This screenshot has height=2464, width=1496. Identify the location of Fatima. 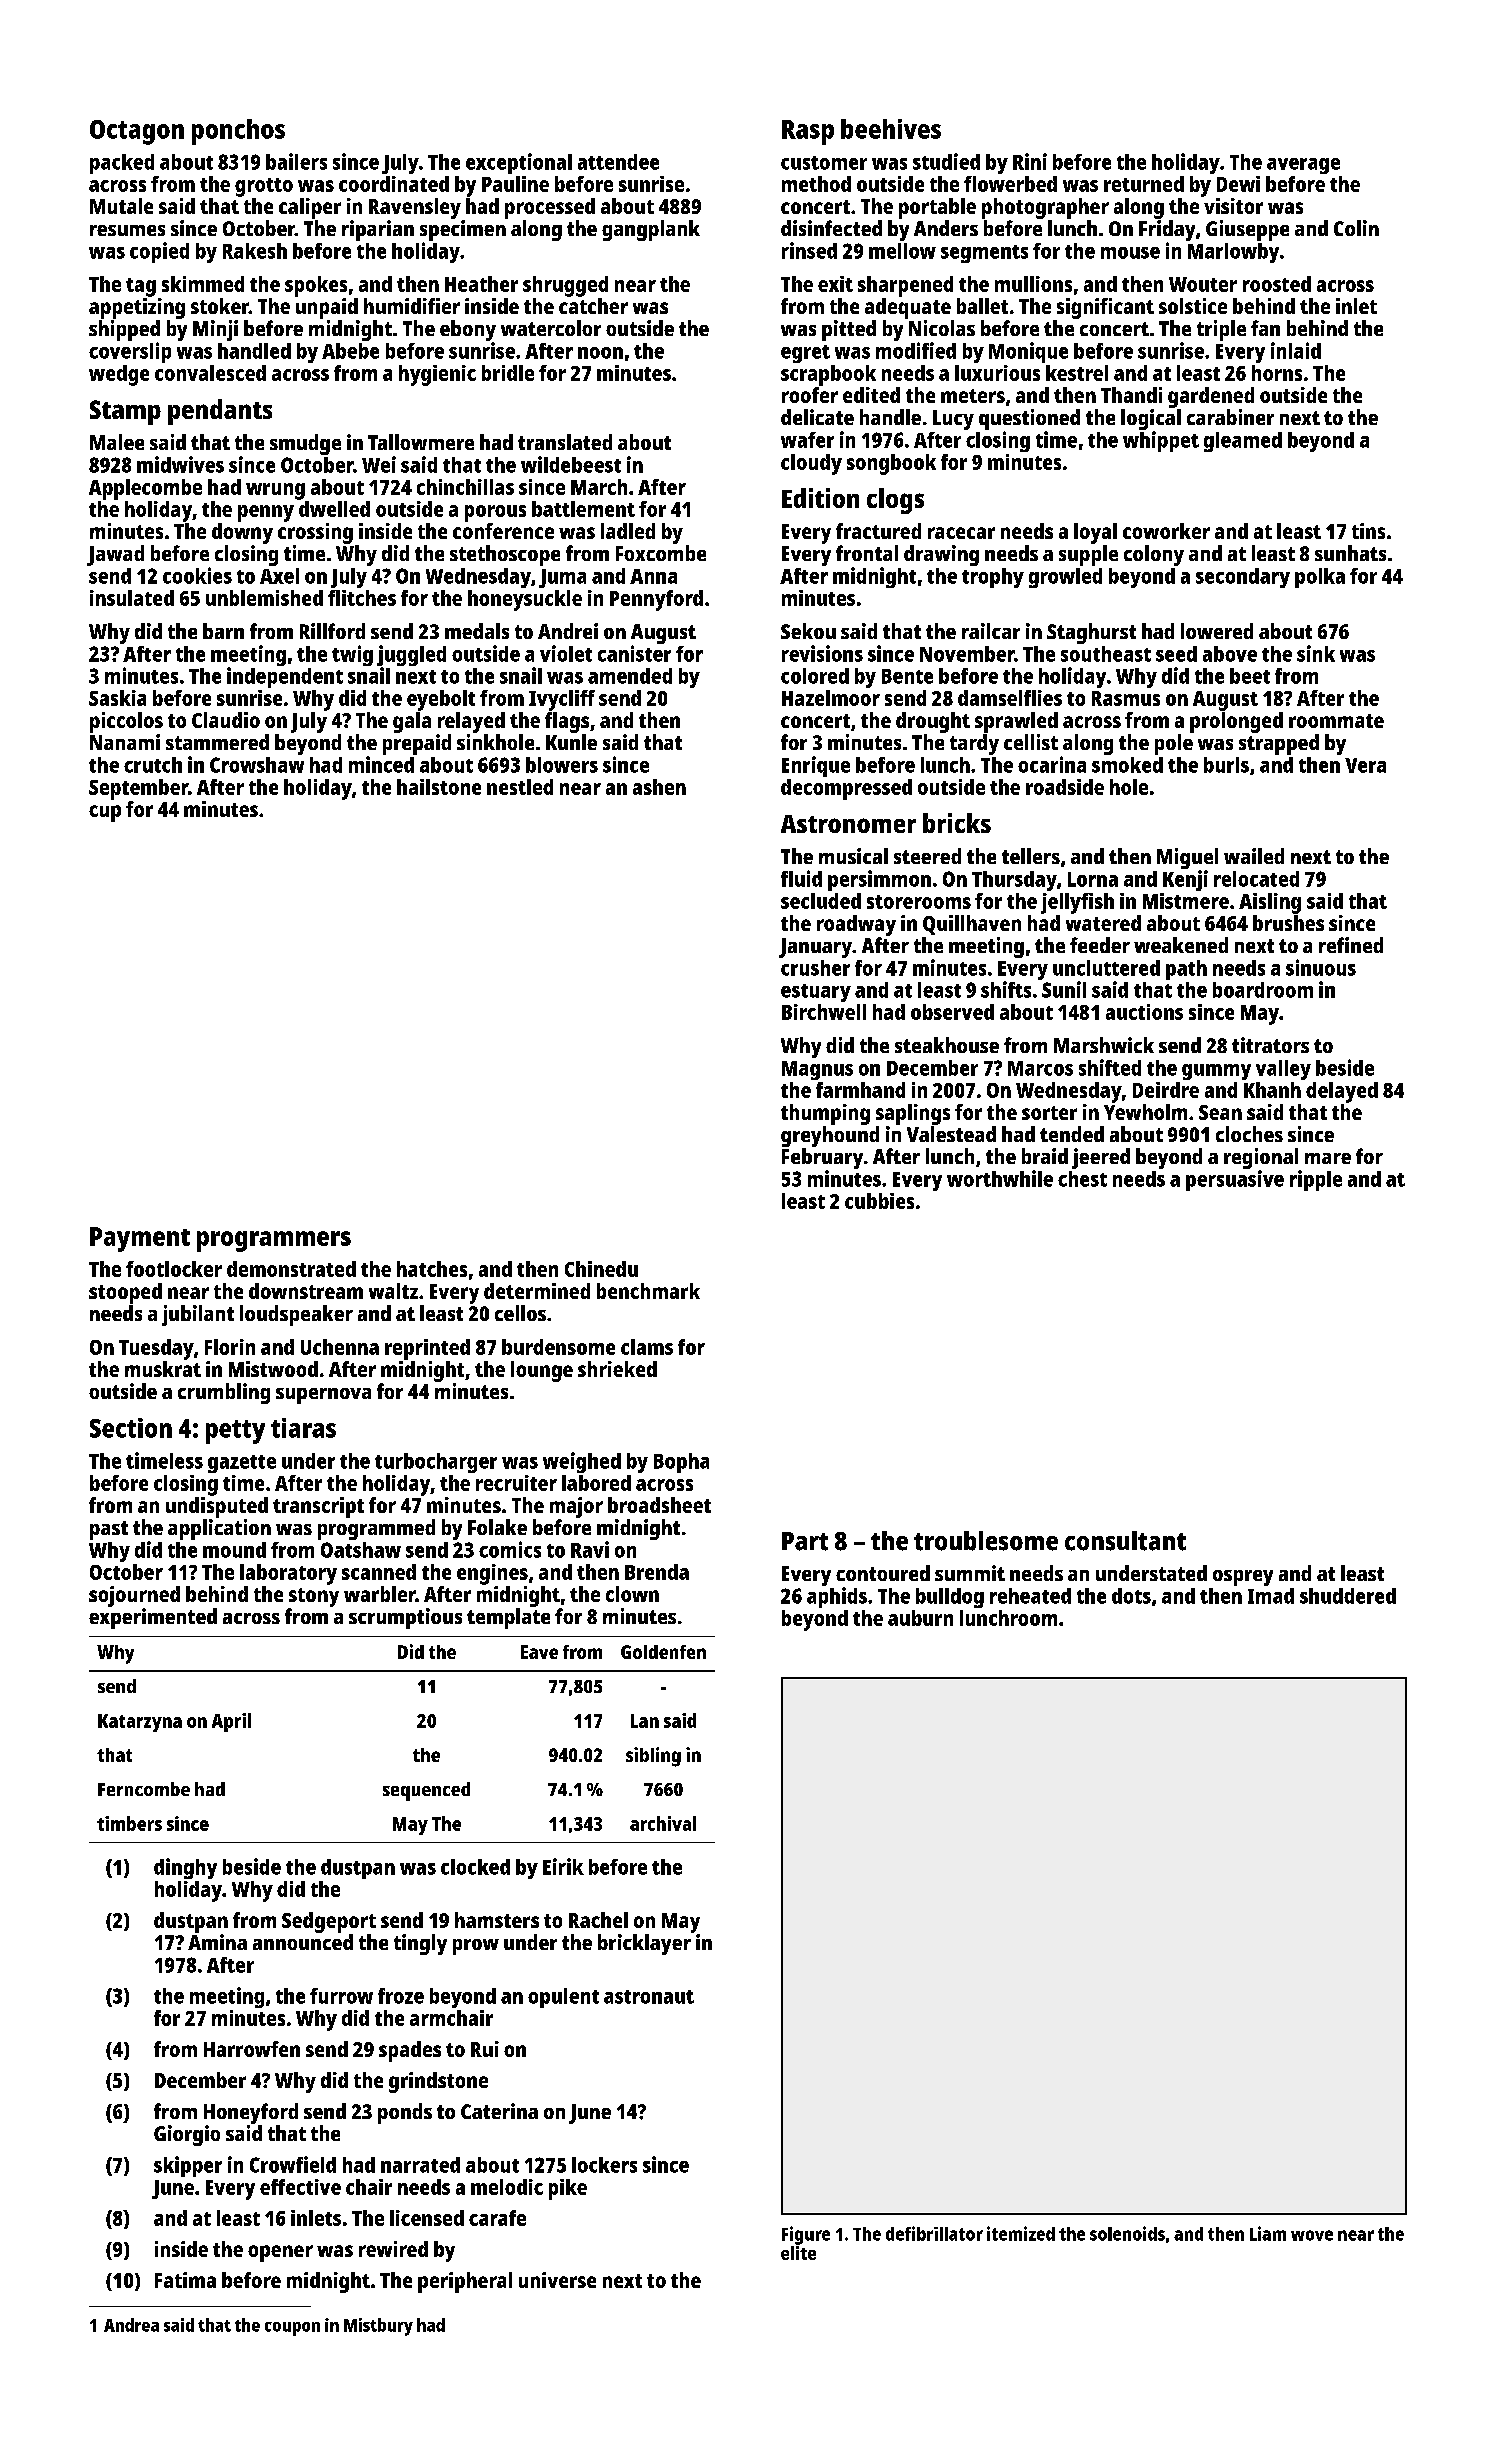
(185, 2280).
